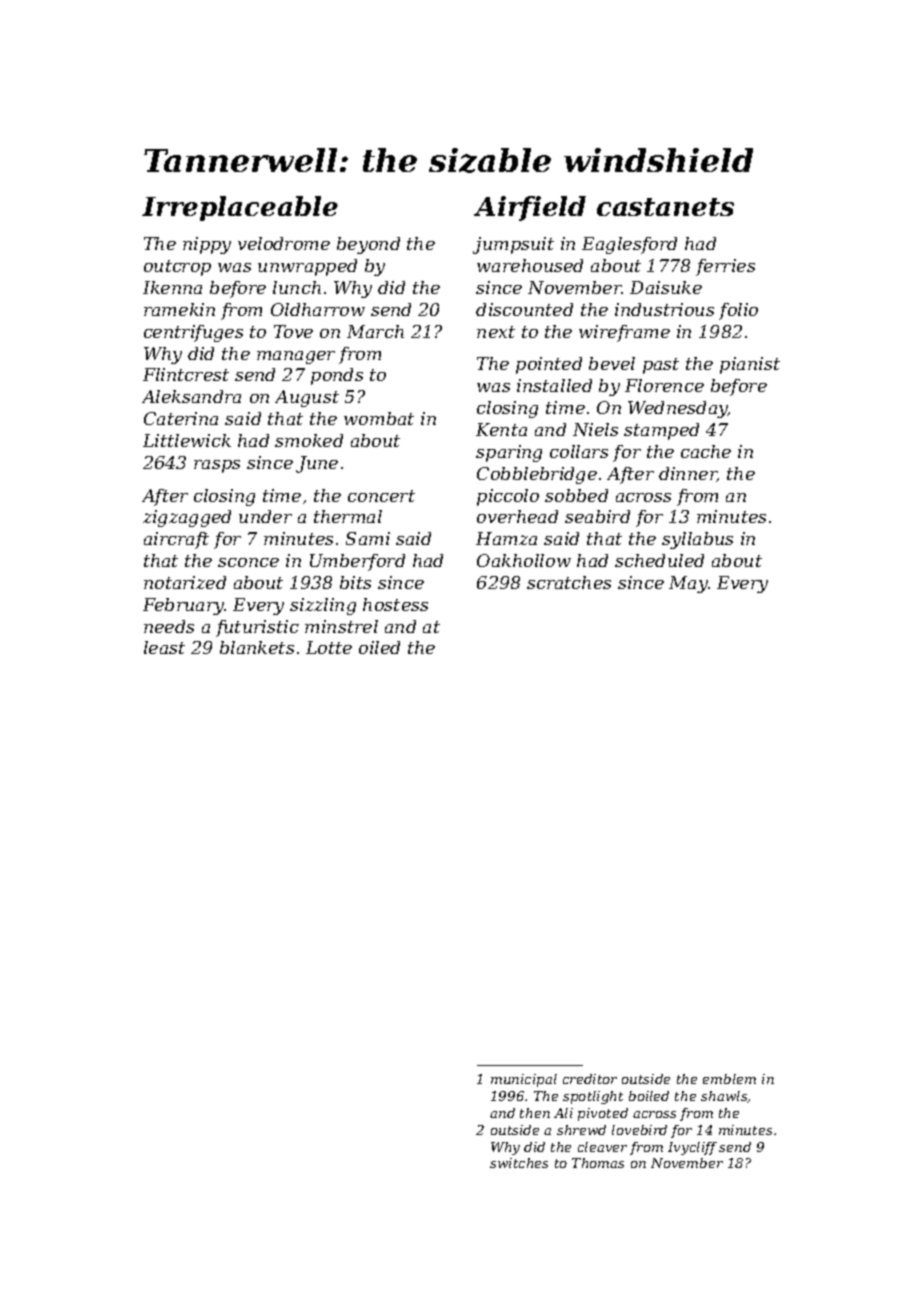 This screenshot has height=1314, width=924. Describe the element at coordinates (329, 647) in the screenshot. I see `Lotte` at that location.
